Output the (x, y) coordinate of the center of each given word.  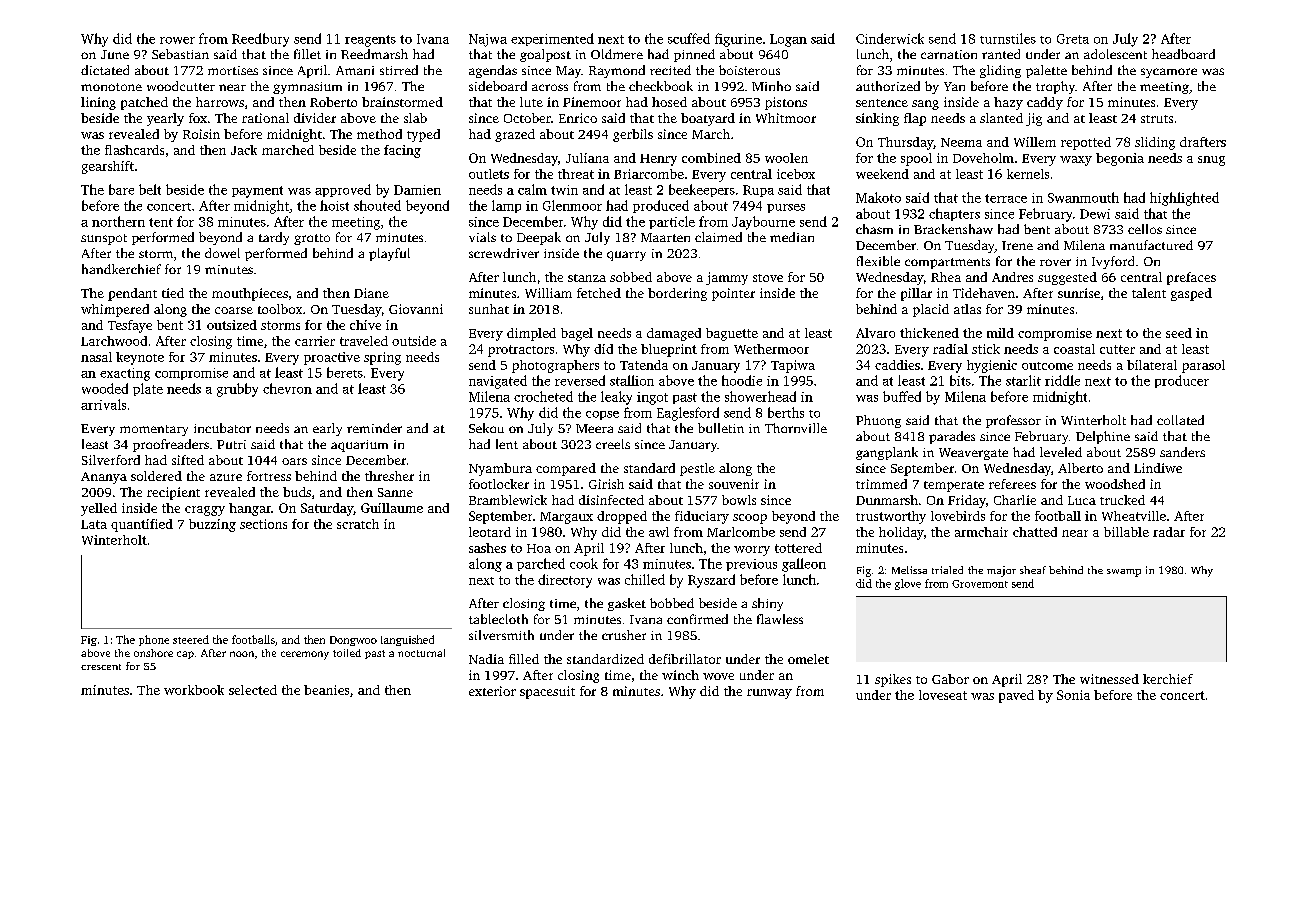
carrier (315, 341)
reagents (370, 41)
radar (1169, 532)
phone (154, 640)
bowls (739, 500)
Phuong (878, 421)
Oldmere (617, 54)
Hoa (539, 548)
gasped (1191, 294)
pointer (733, 294)
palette (1046, 71)
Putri (231, 444)
